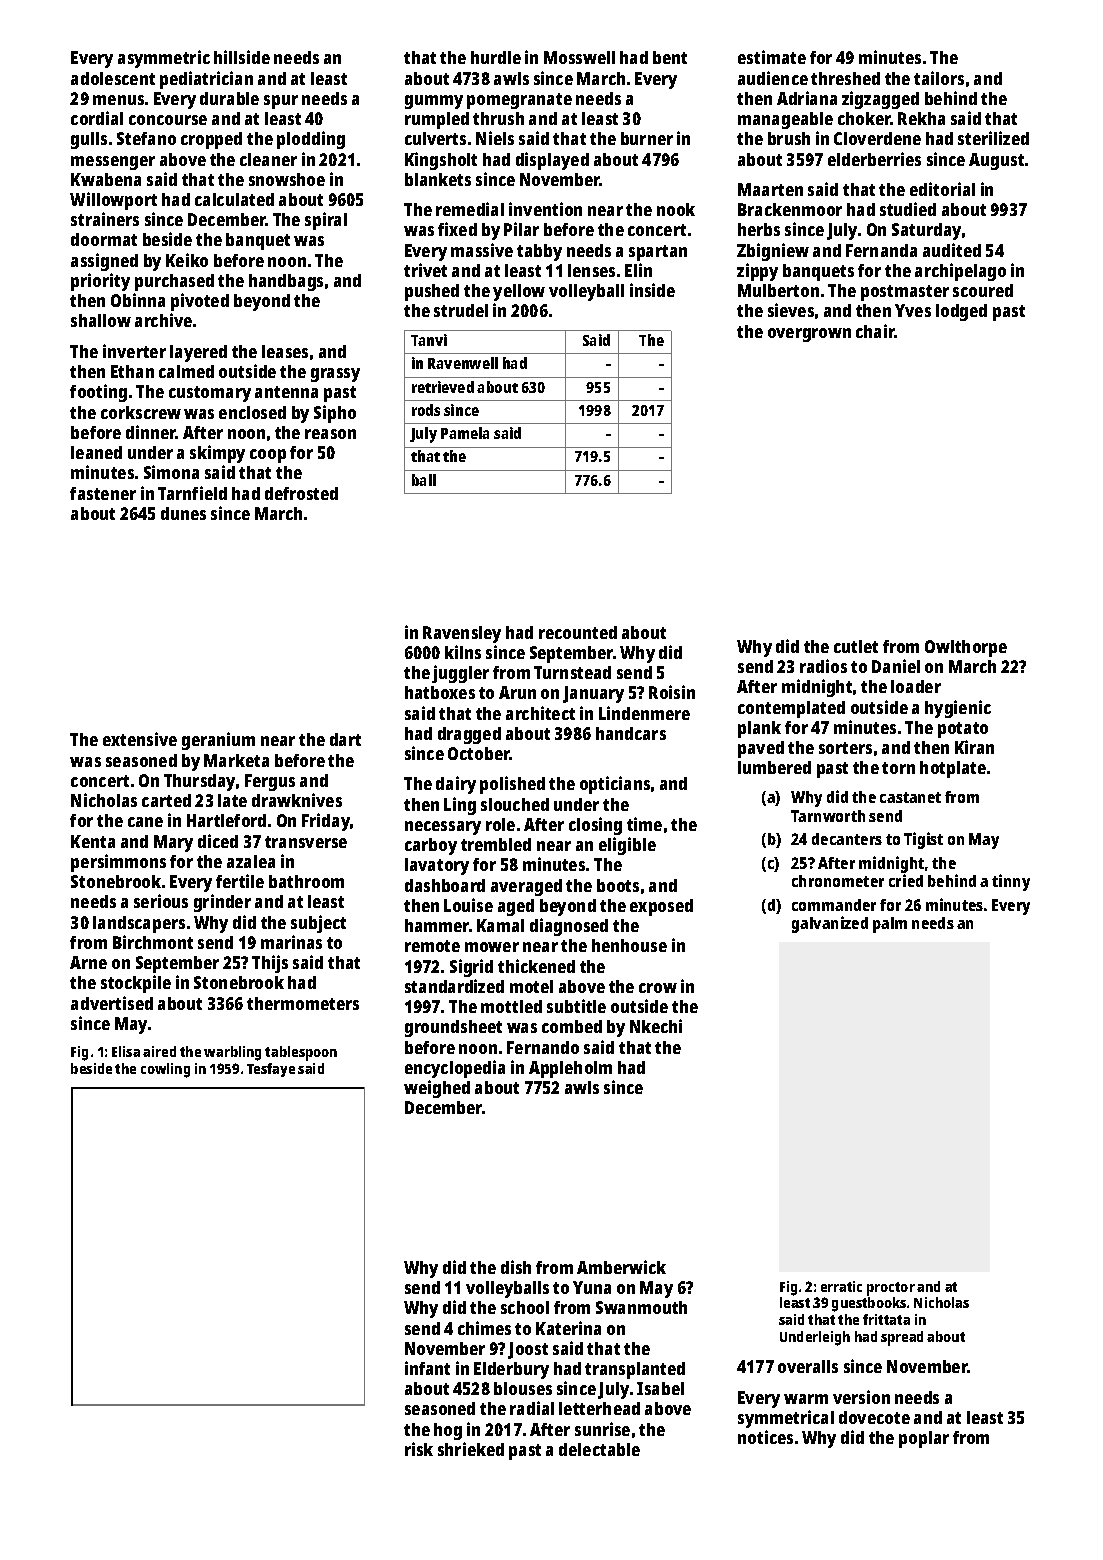 The width and height of the document is (1103, 1560). I want to click on palm, so click(890, 925).
